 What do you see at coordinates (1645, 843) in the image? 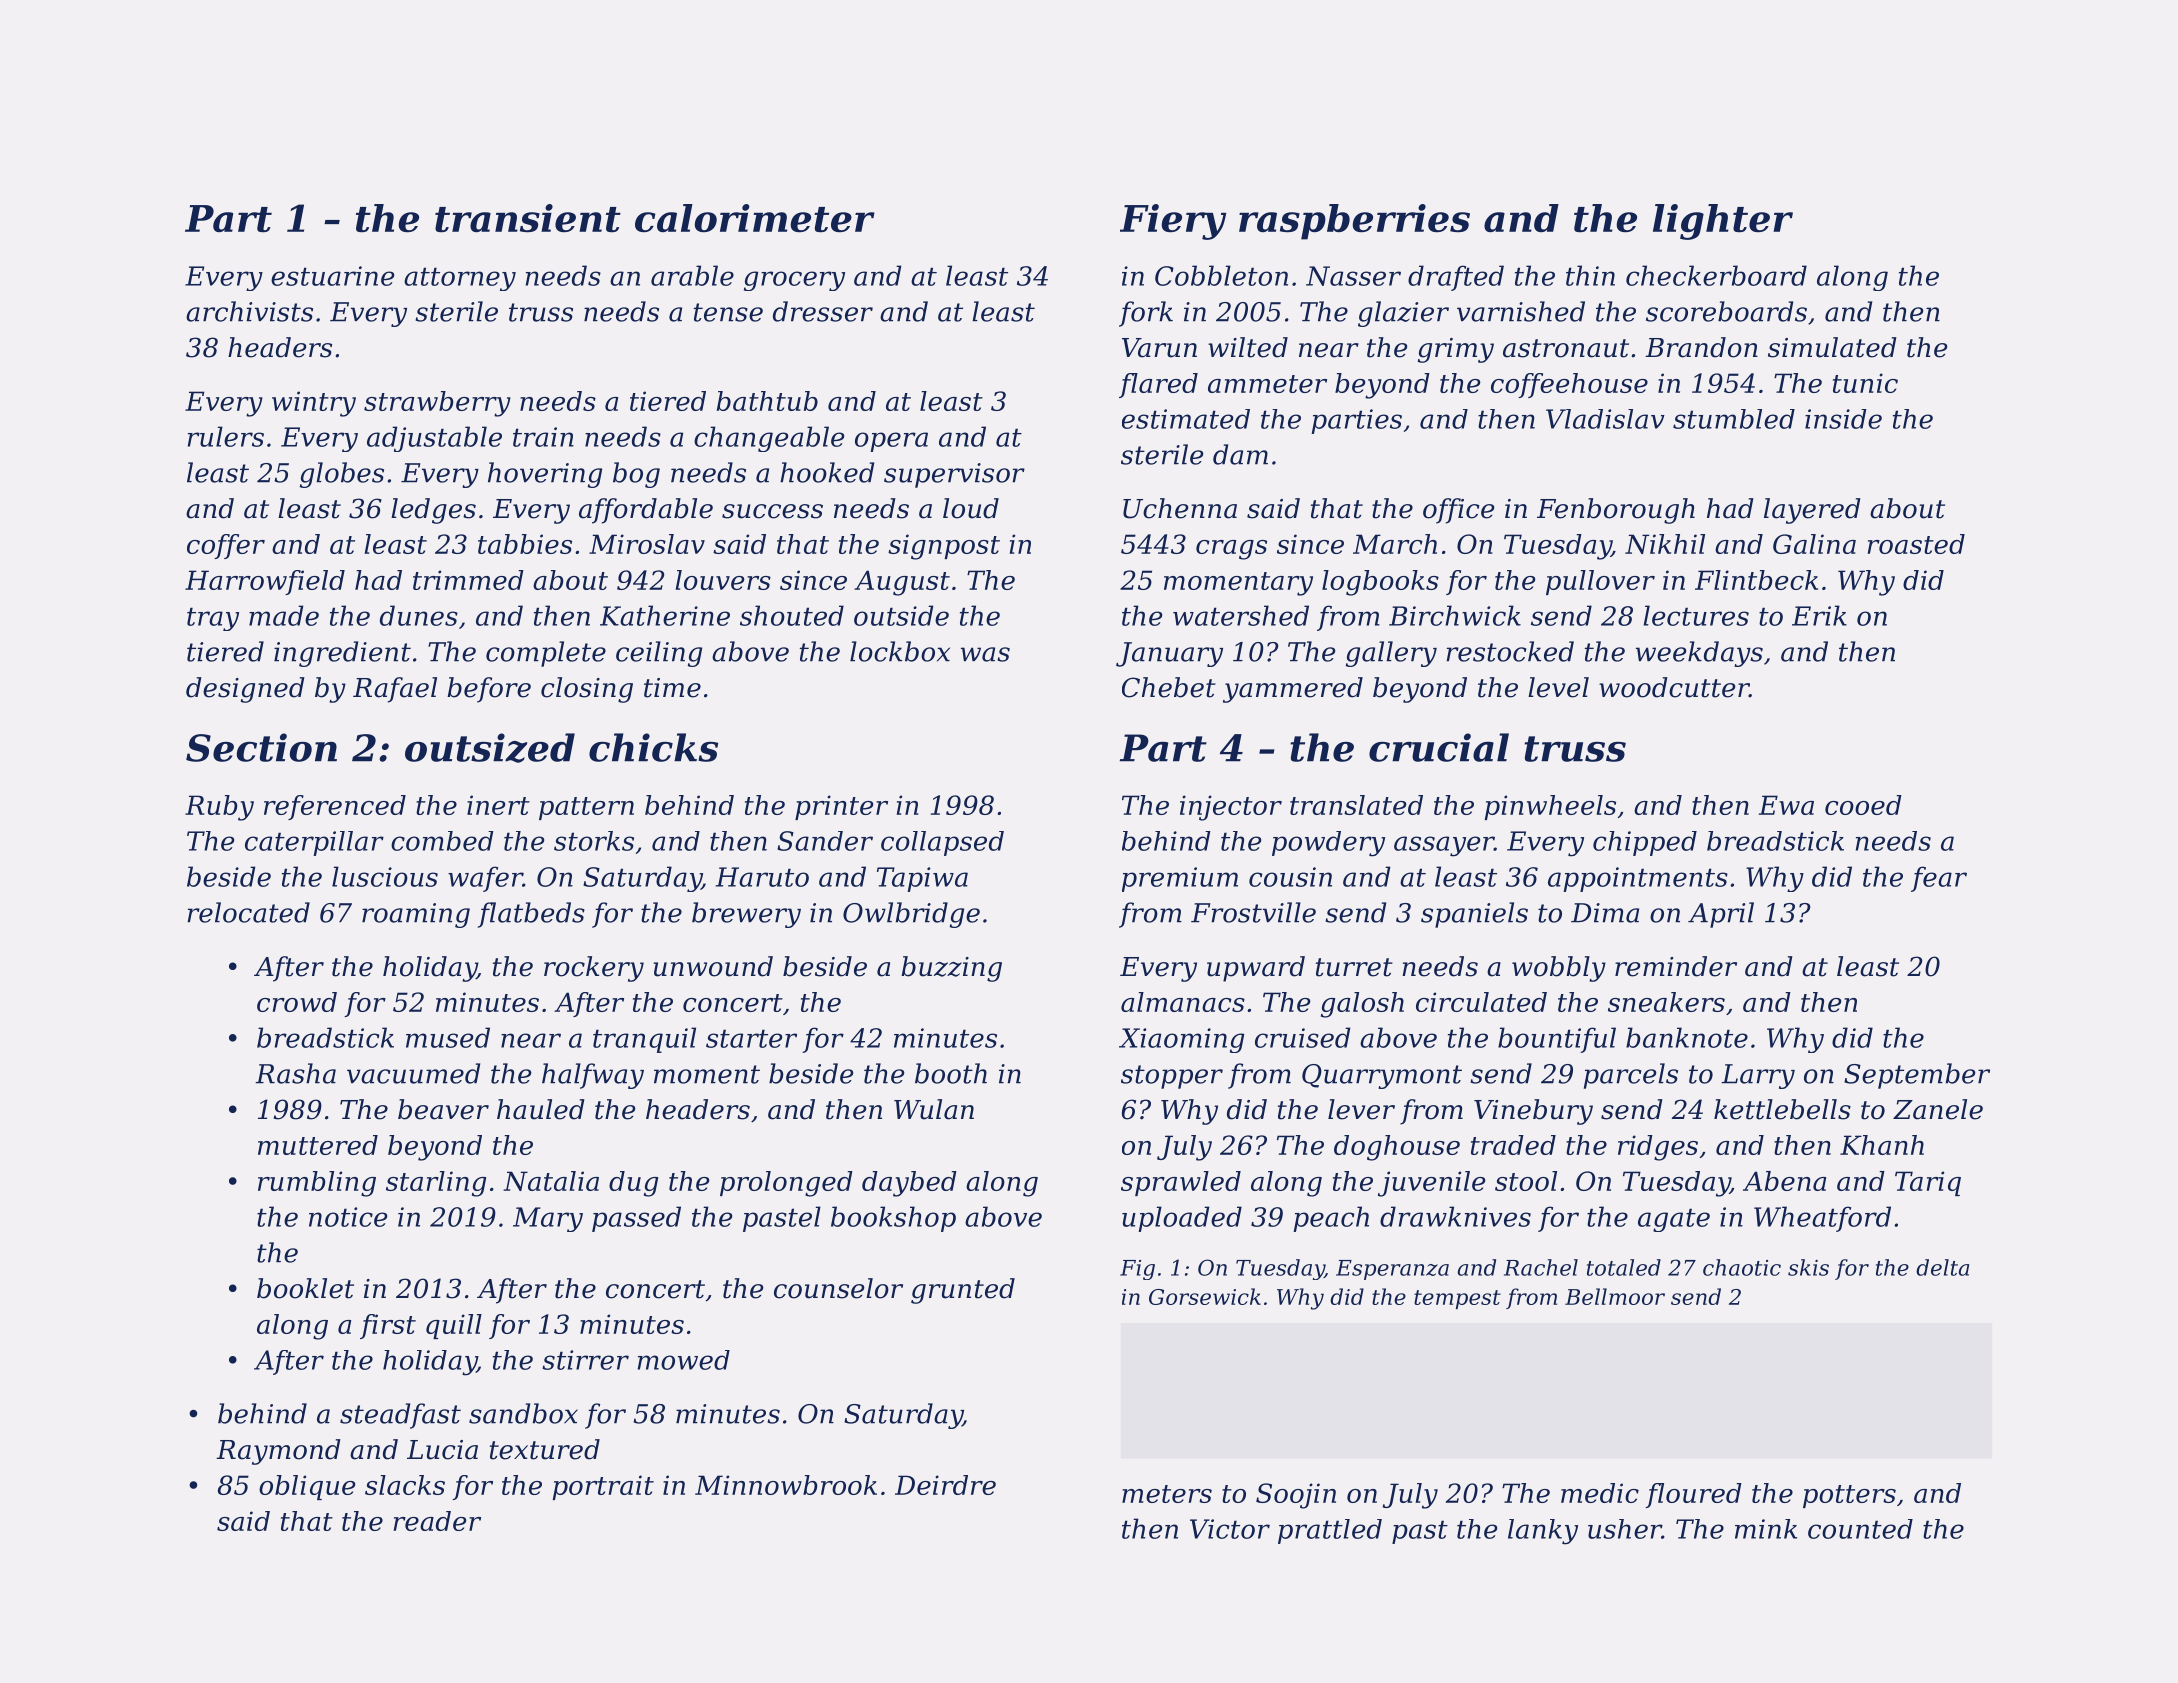
I see `chipped` at bounding box center [1645, 843].
